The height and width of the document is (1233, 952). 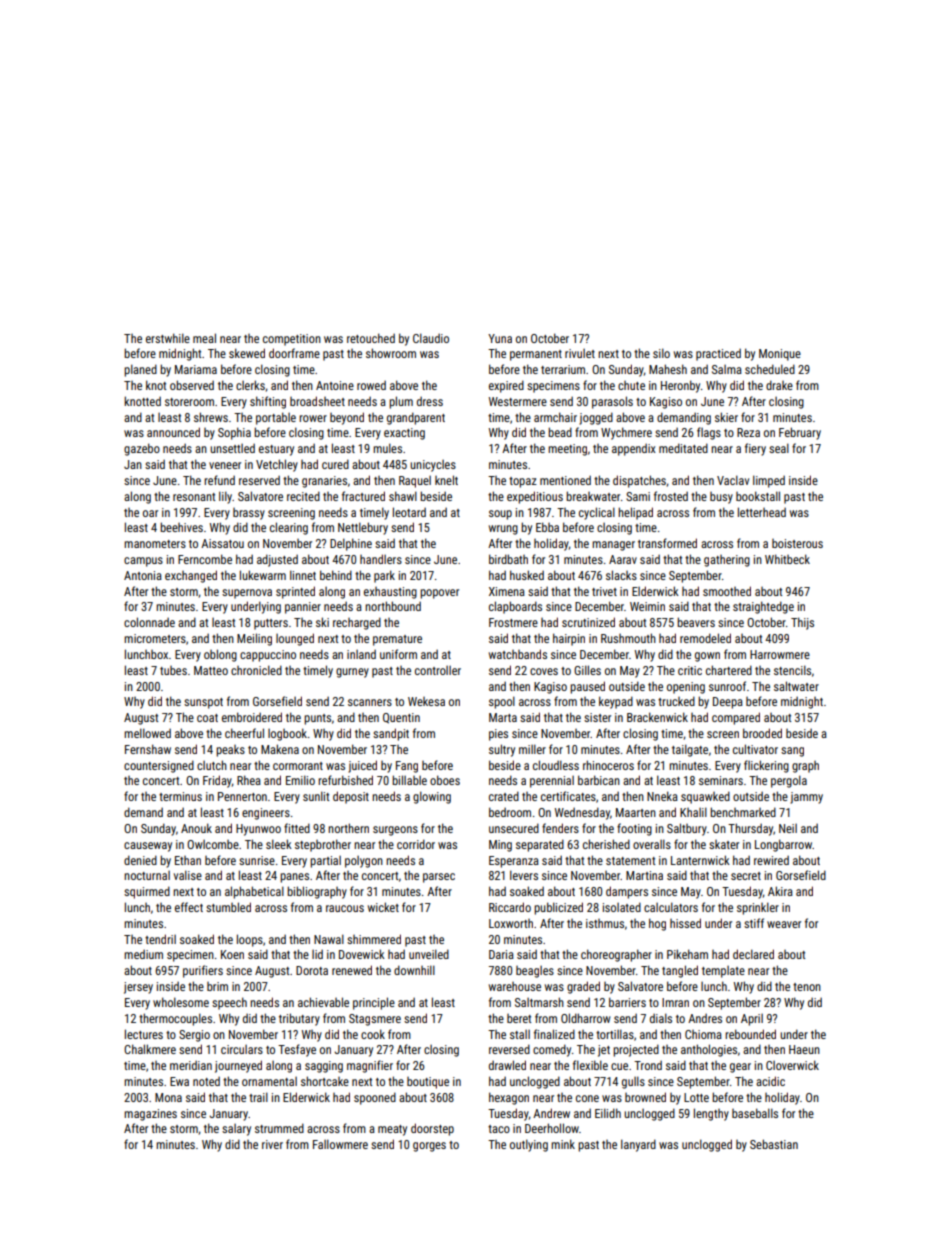 What do you see at coordinates (606, 844) in the document?
I see `cherished` at bounding box center [606, 844].
